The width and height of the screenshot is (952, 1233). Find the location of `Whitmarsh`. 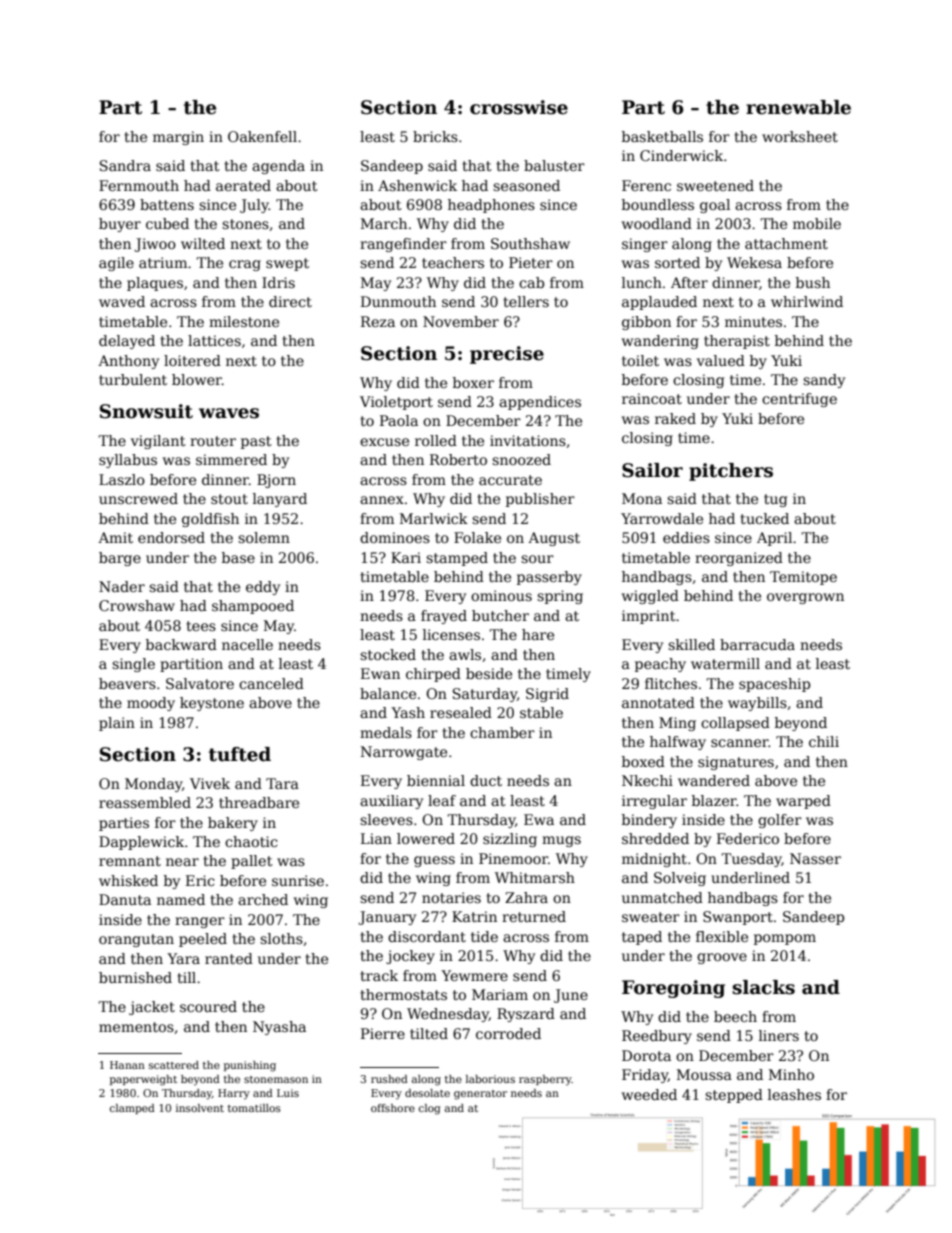

Whitmarsh is located at coordinates (535, 877).
